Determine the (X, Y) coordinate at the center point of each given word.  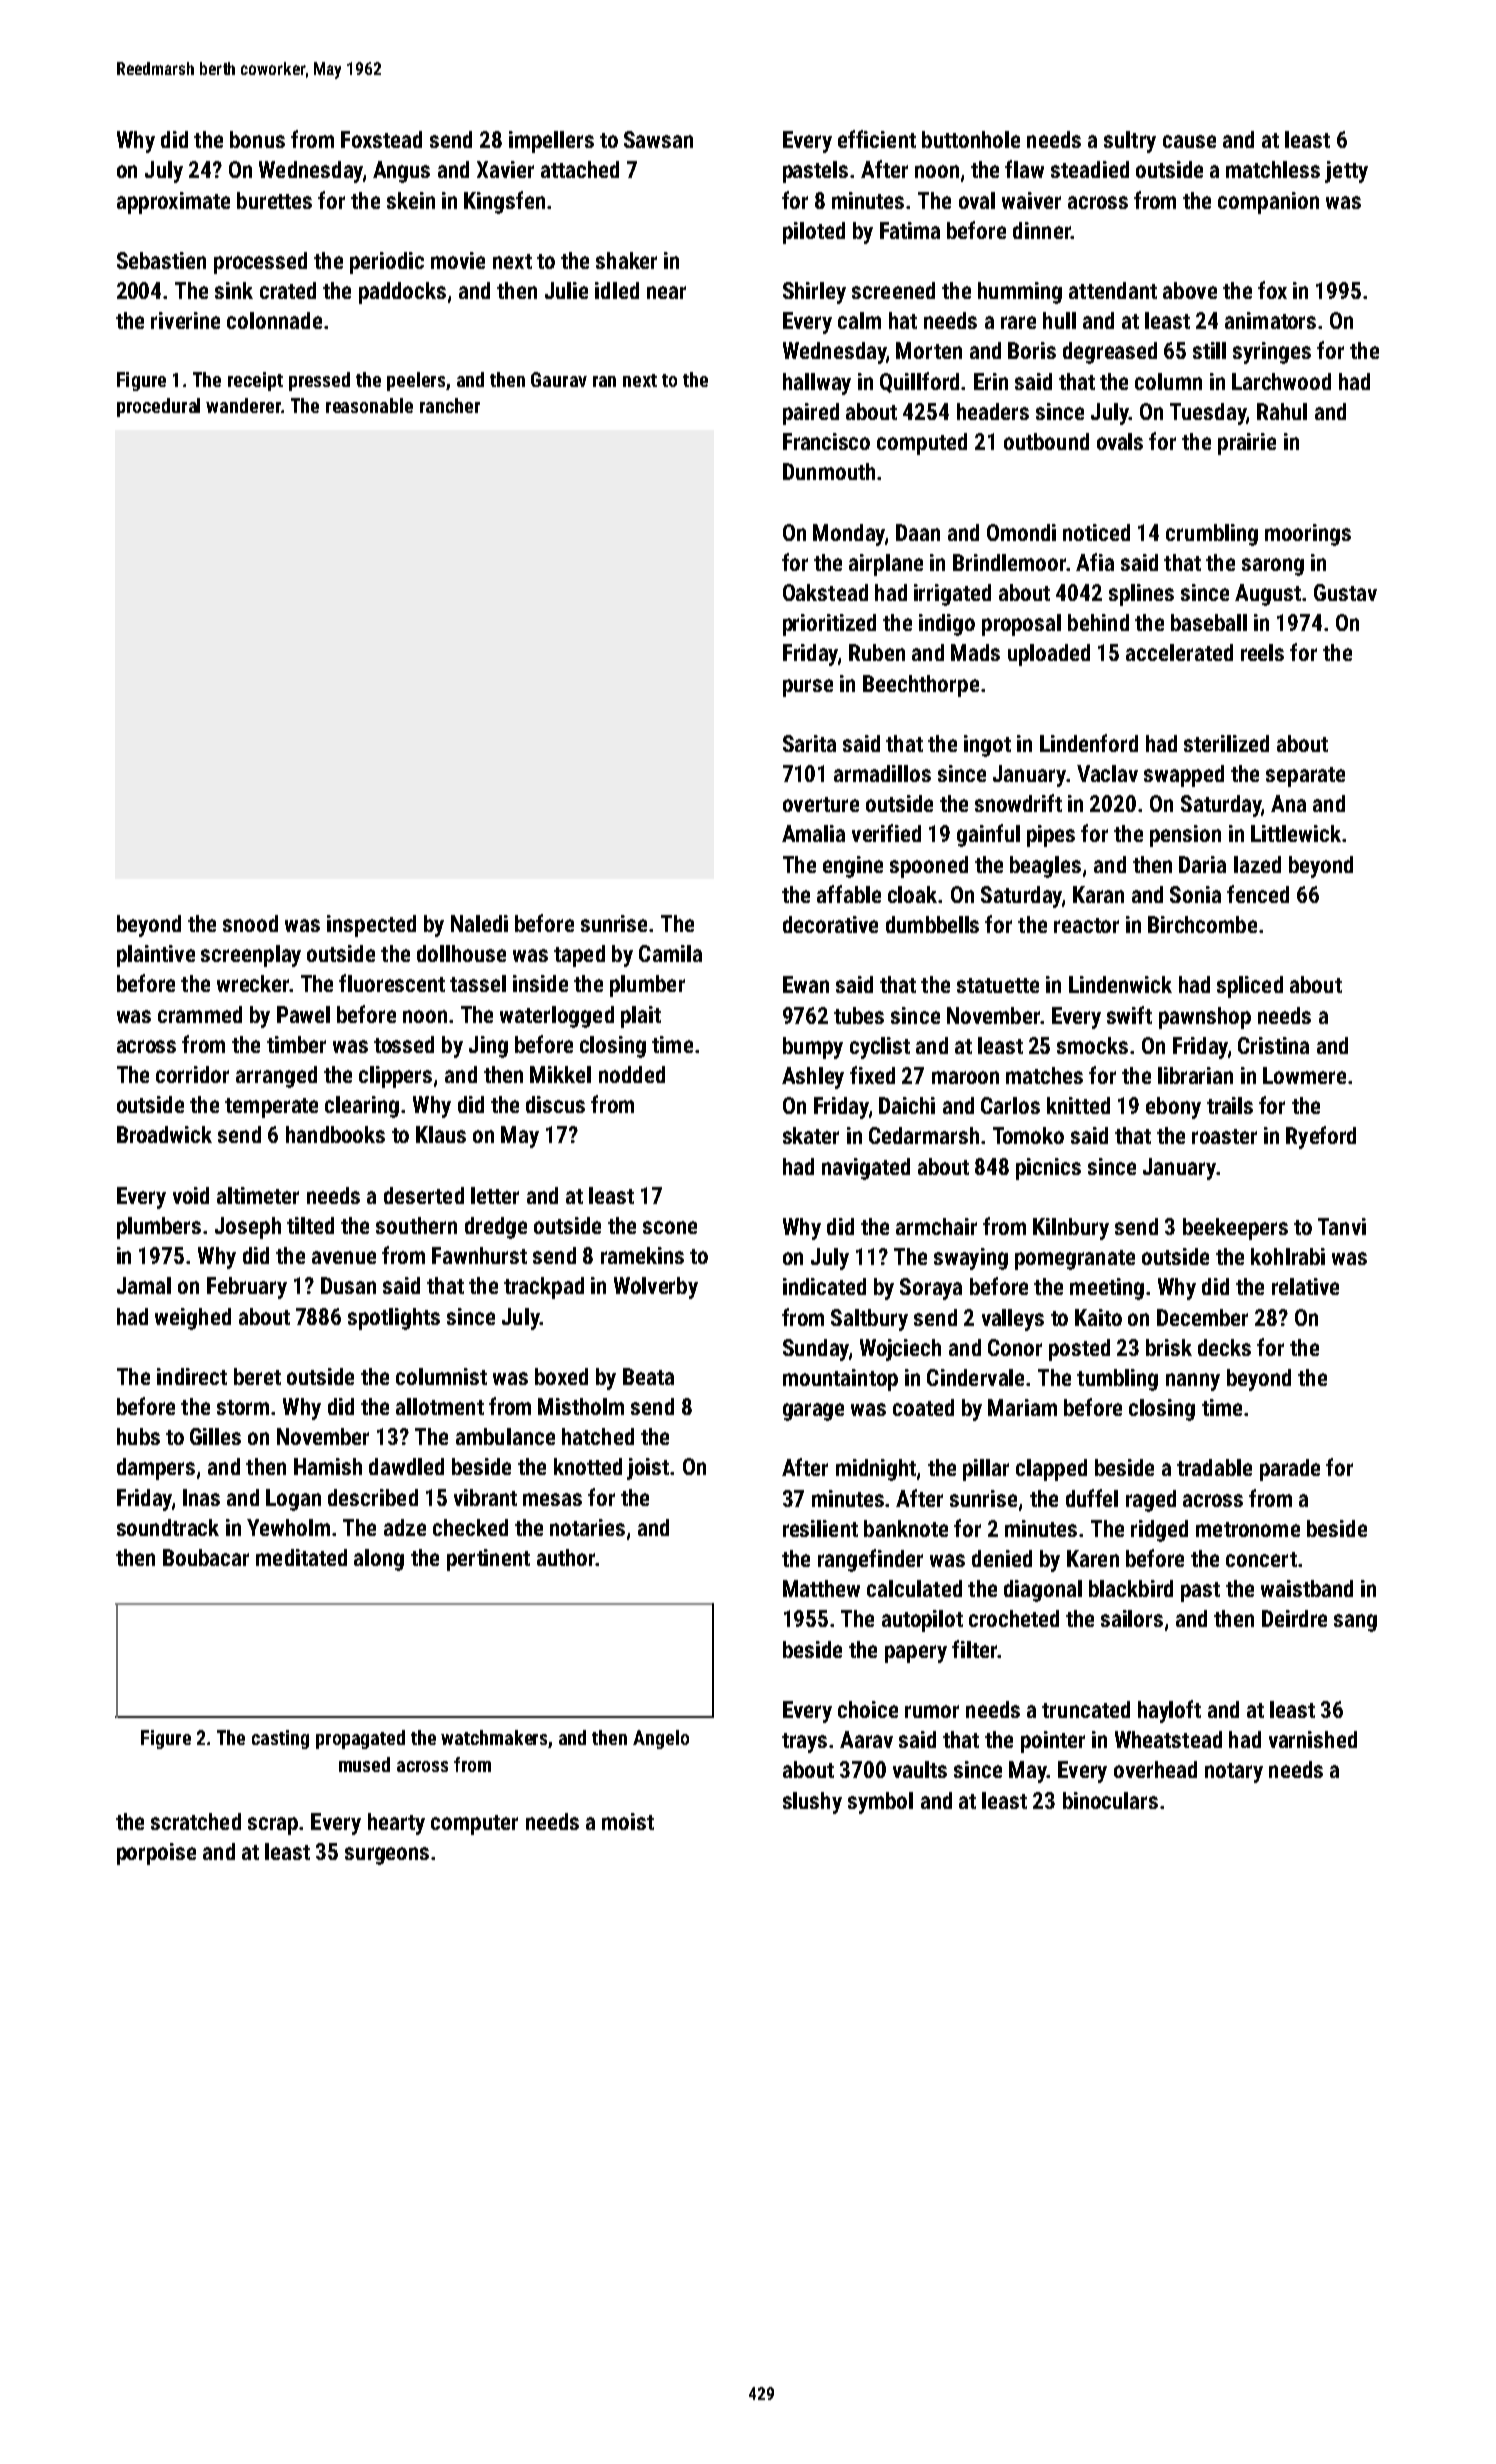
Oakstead (825, 592)
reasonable (369, 405)
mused (364, 1764)
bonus (257, 139)
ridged (1159, 1531)
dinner (1042, 230)
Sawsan (658, 139)
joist (648, 1469)
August (1268, 595)
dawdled (406, 1466)
